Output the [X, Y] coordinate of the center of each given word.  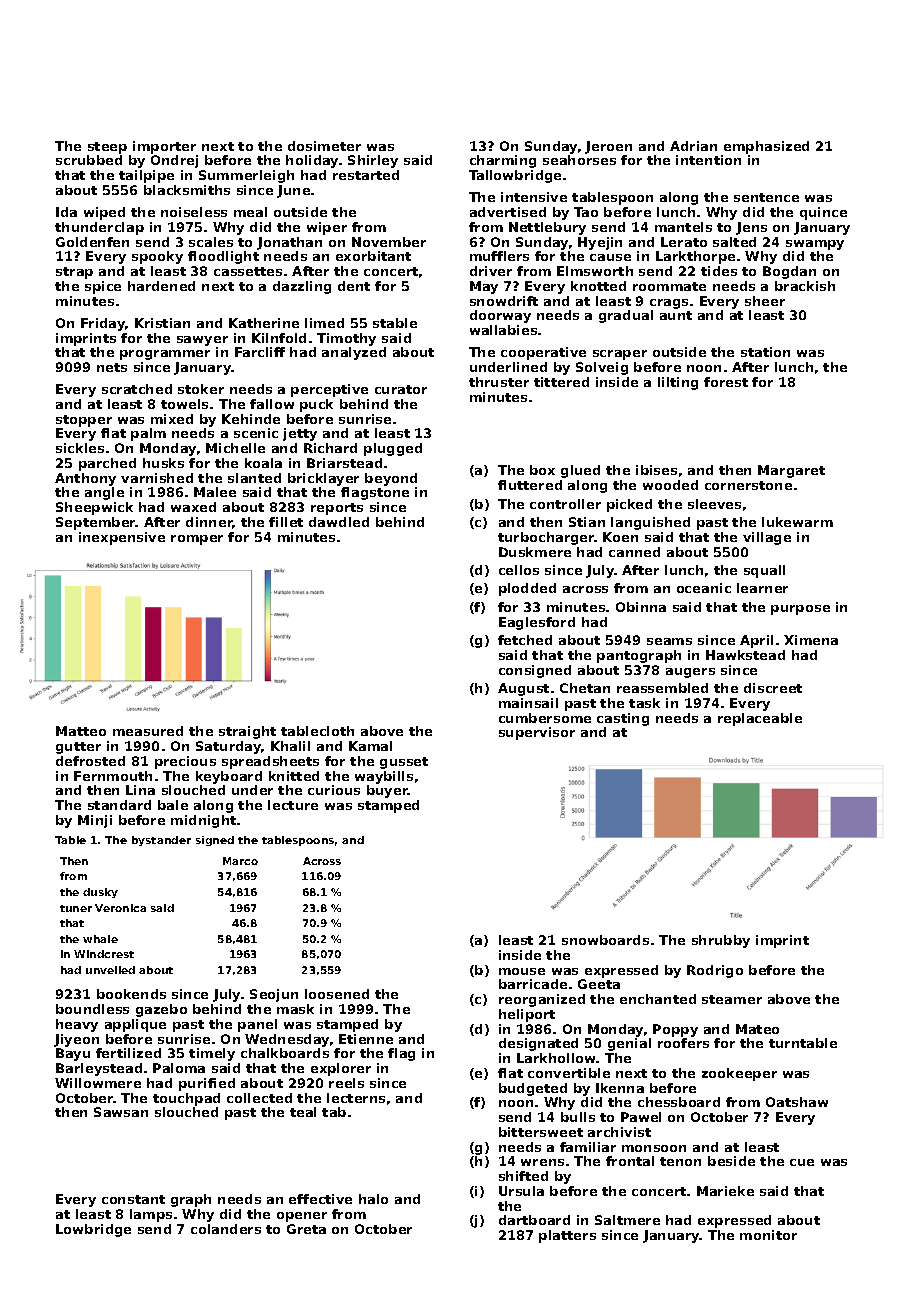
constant [133, 1199]
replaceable [760, 719]
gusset [404, 763]
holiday [312, 161]
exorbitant [373, 256]
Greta [306, 1229]
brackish [805, 286]
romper [197, 540]
